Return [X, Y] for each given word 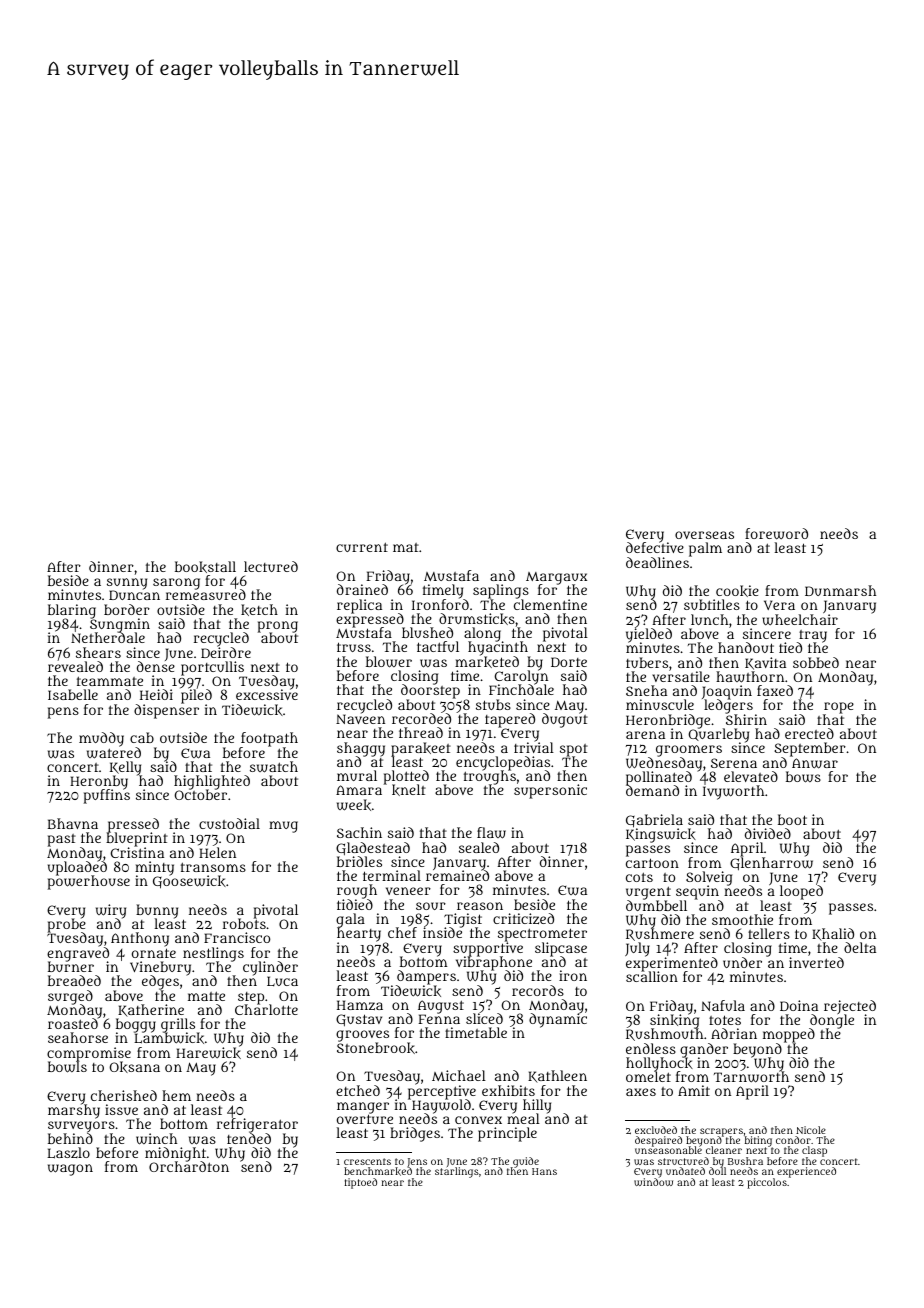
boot [792, 819]
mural [357, 775]
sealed [479, 847]
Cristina [137, 852]
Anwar [815, 763]
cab [142, 737]
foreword [776, 534]
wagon [70, 1170]
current [362, 547]
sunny [127, 584]
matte [206, 996]
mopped [789, 1035]
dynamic [558, 1021]
